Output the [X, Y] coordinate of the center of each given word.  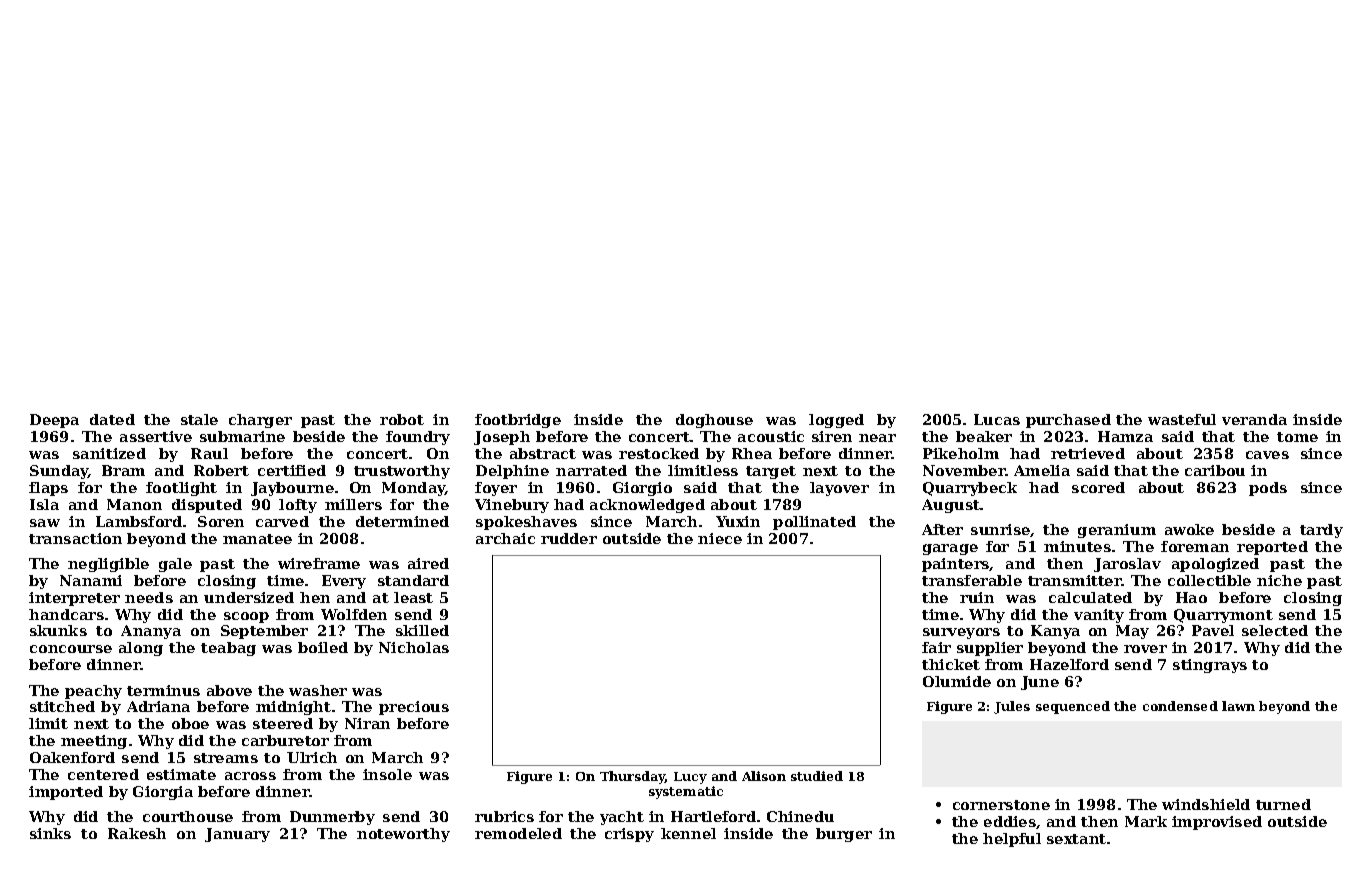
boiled [323, 647]
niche [1279, 580]
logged [836, 421]
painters [956, 565]
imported [66, 793]
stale [199, 419]
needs [149, 597]
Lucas [997, 419]
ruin [977, 597]
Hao [1191, 597]
